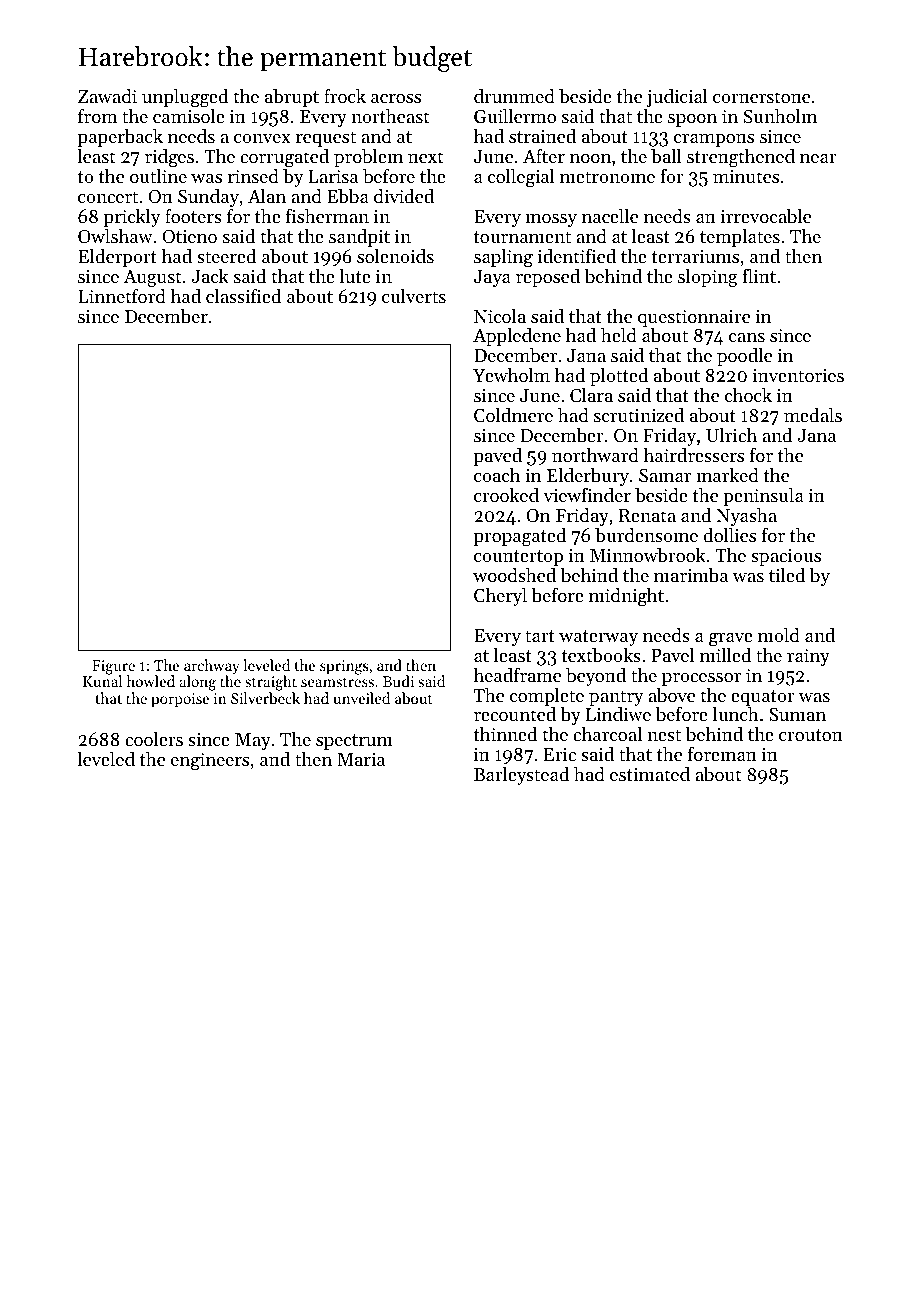 The width and height of the screenshot is (924, 1308). I want to click on thinned, so click(505, 734).
